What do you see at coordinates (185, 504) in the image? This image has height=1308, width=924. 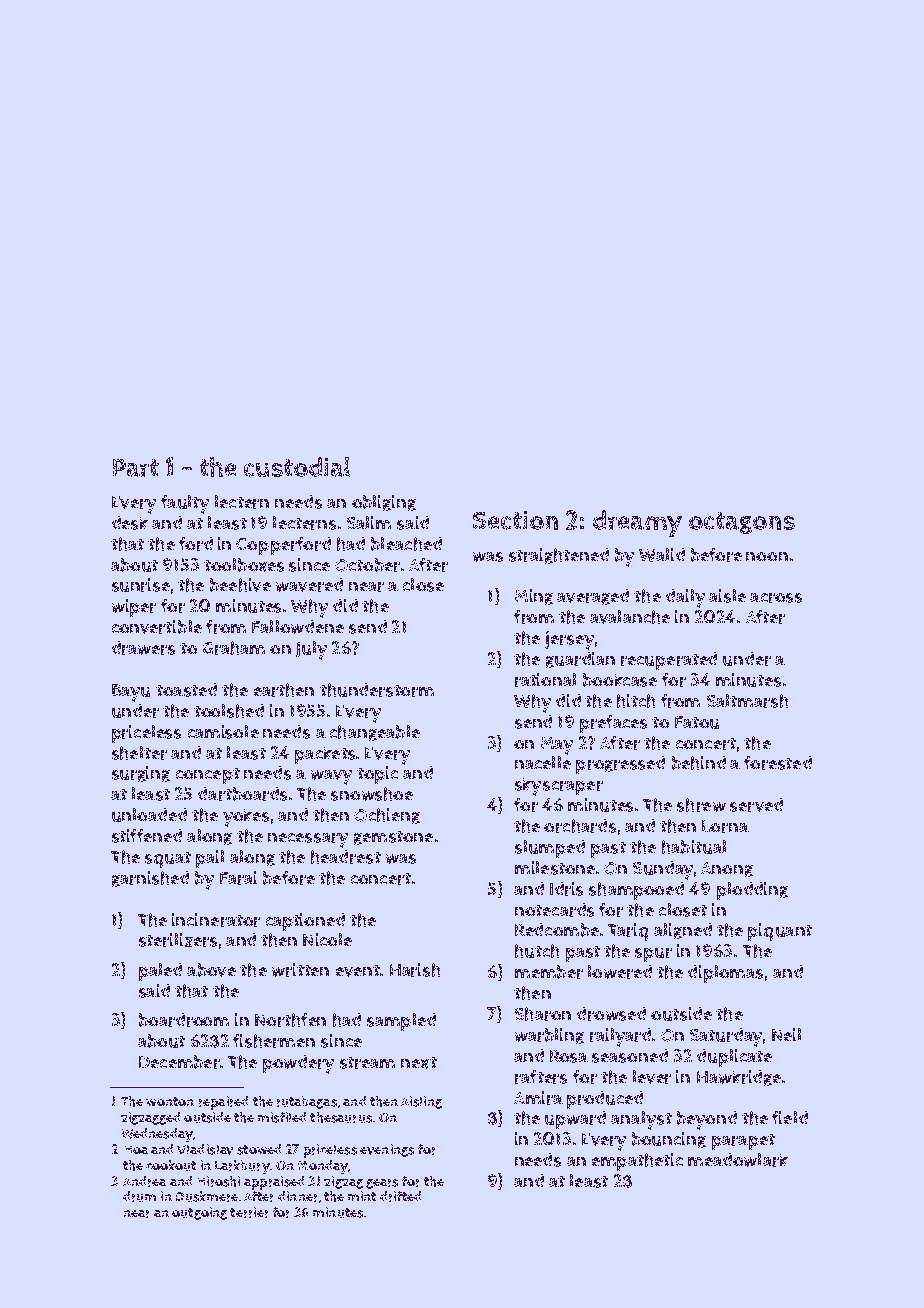 I see `faulty` at bounding box center [185, 504].
